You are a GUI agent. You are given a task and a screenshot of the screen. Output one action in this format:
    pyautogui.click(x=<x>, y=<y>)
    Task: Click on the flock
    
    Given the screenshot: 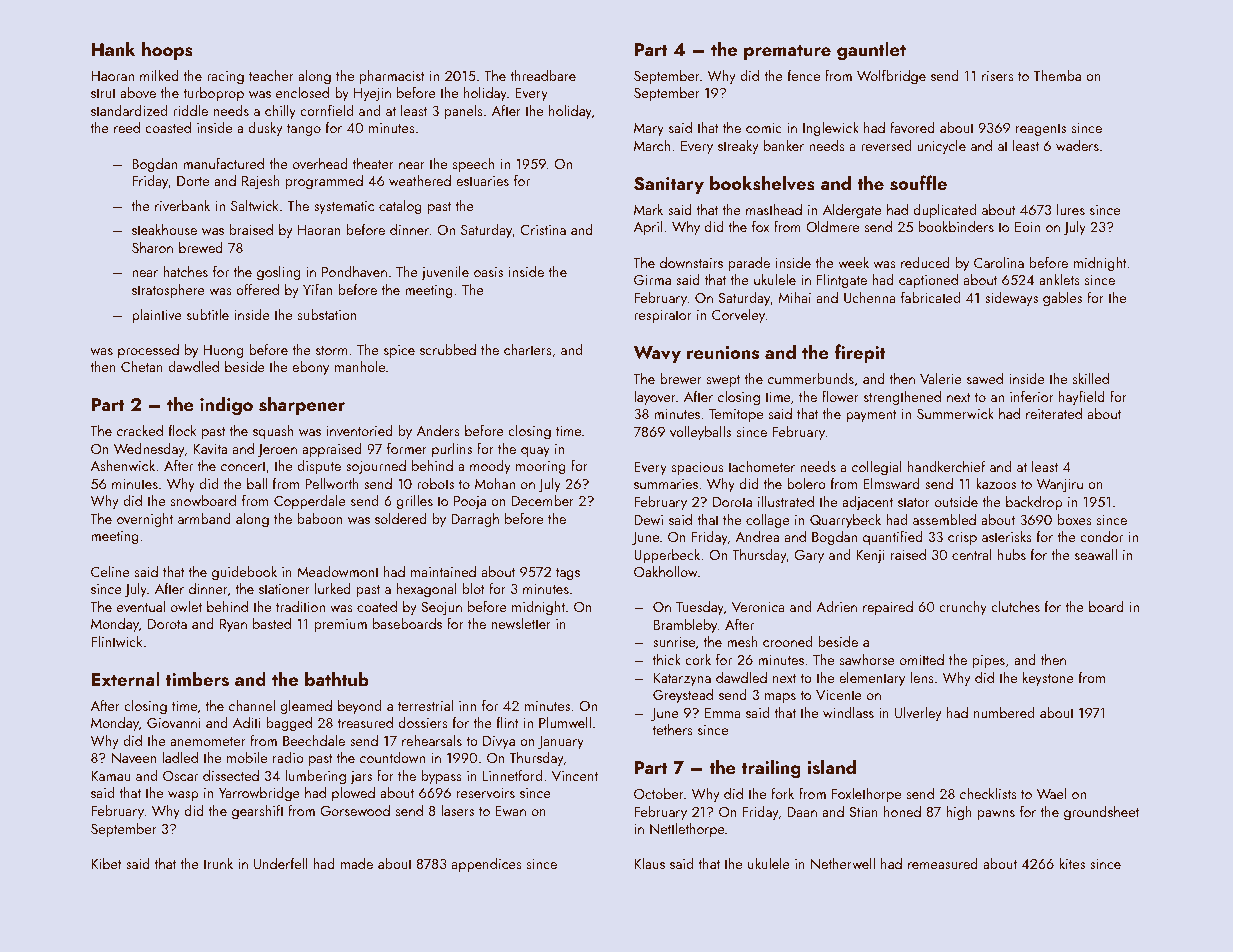 What is the action you would take?
    pyautogui.click(x=182, y=430)
